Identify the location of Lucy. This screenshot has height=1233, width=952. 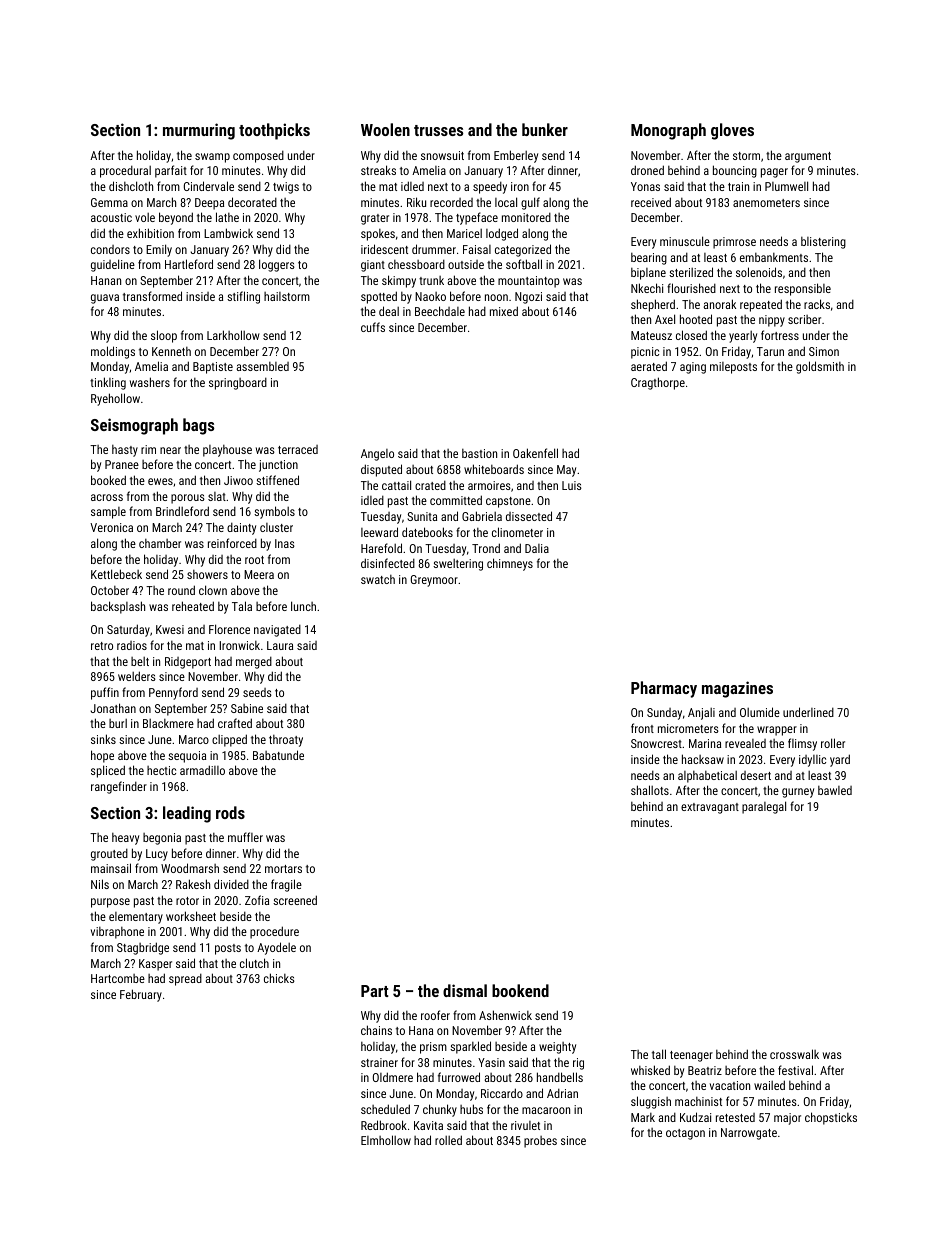
(157, 855).
